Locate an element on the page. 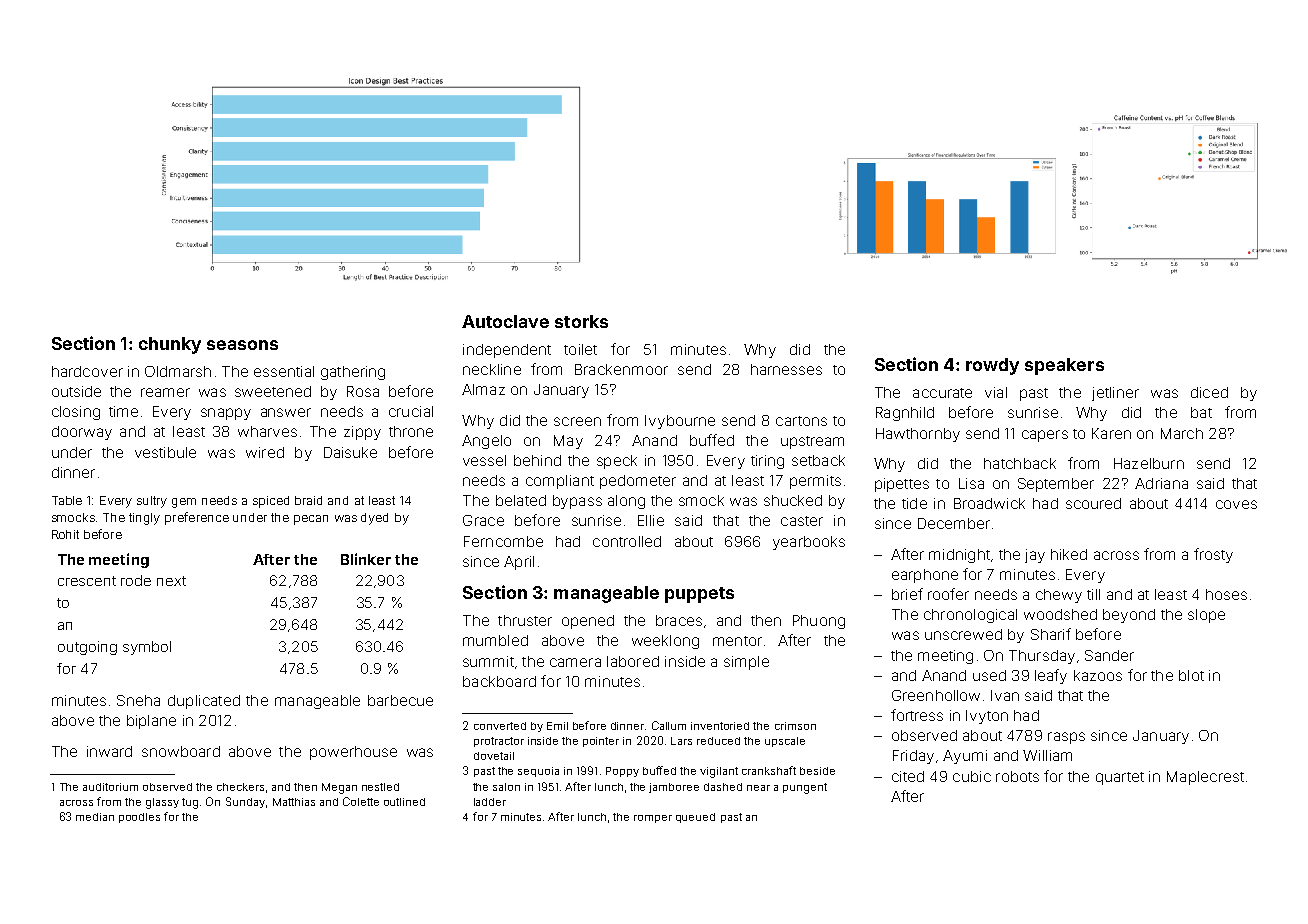 This image has height=924, width=1308. beyond is located at coordinates (1129, 616).
